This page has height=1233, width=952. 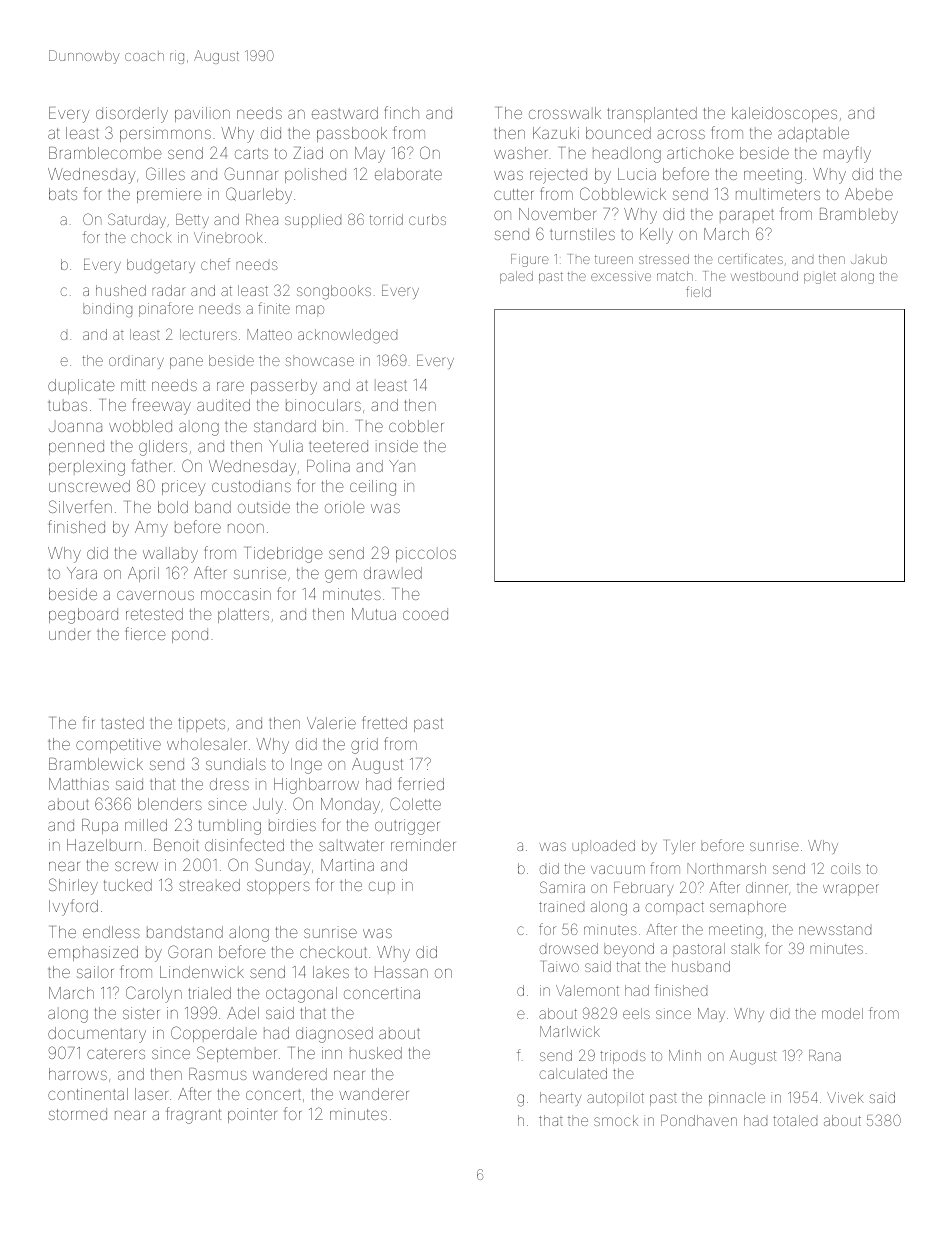 I want to click on Valerie, so click(x=331, y=723).
